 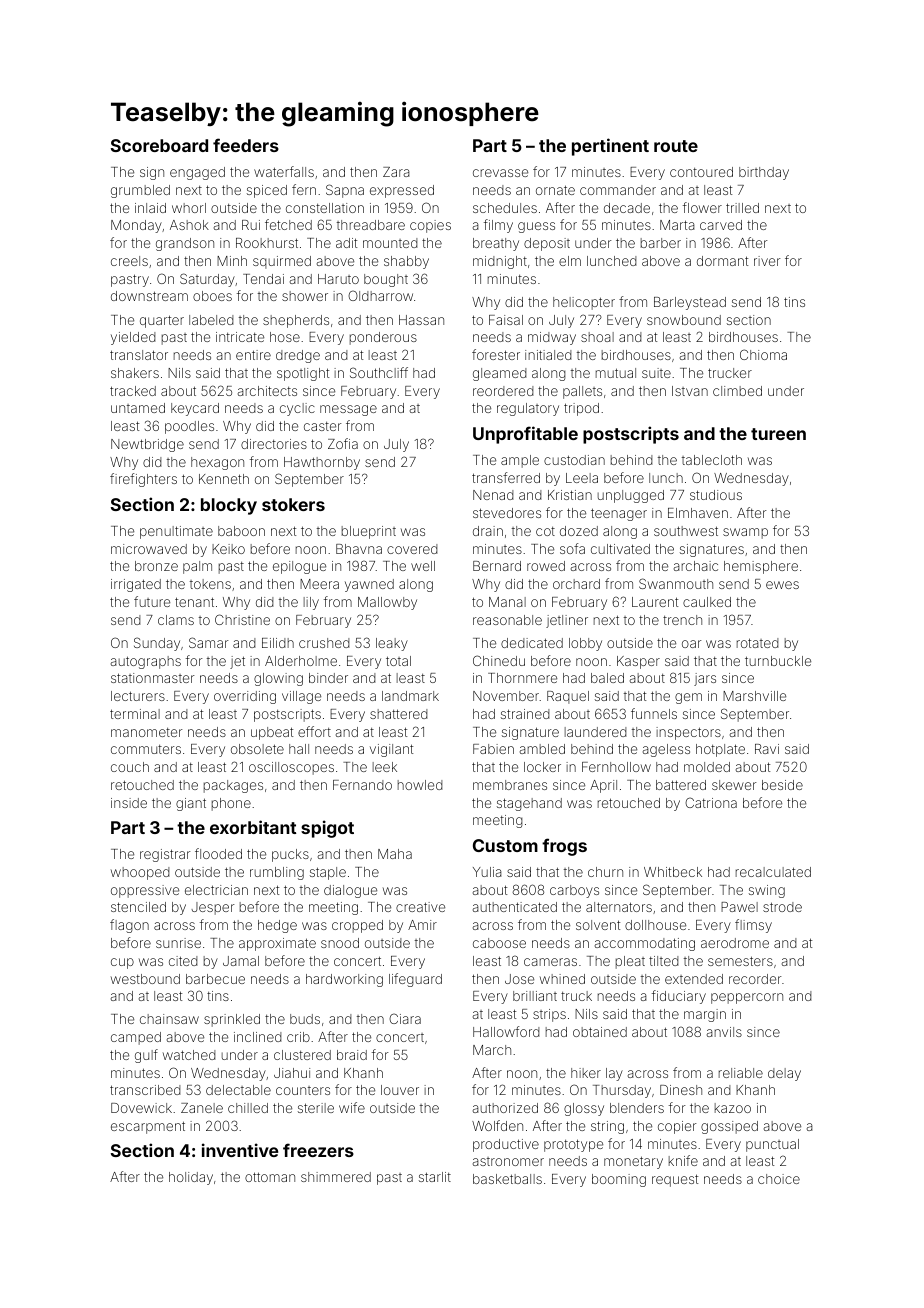 What do you see at coordinates (782, 785) in the screenshot?
I see `beside` at bounding box center [782, 785].
